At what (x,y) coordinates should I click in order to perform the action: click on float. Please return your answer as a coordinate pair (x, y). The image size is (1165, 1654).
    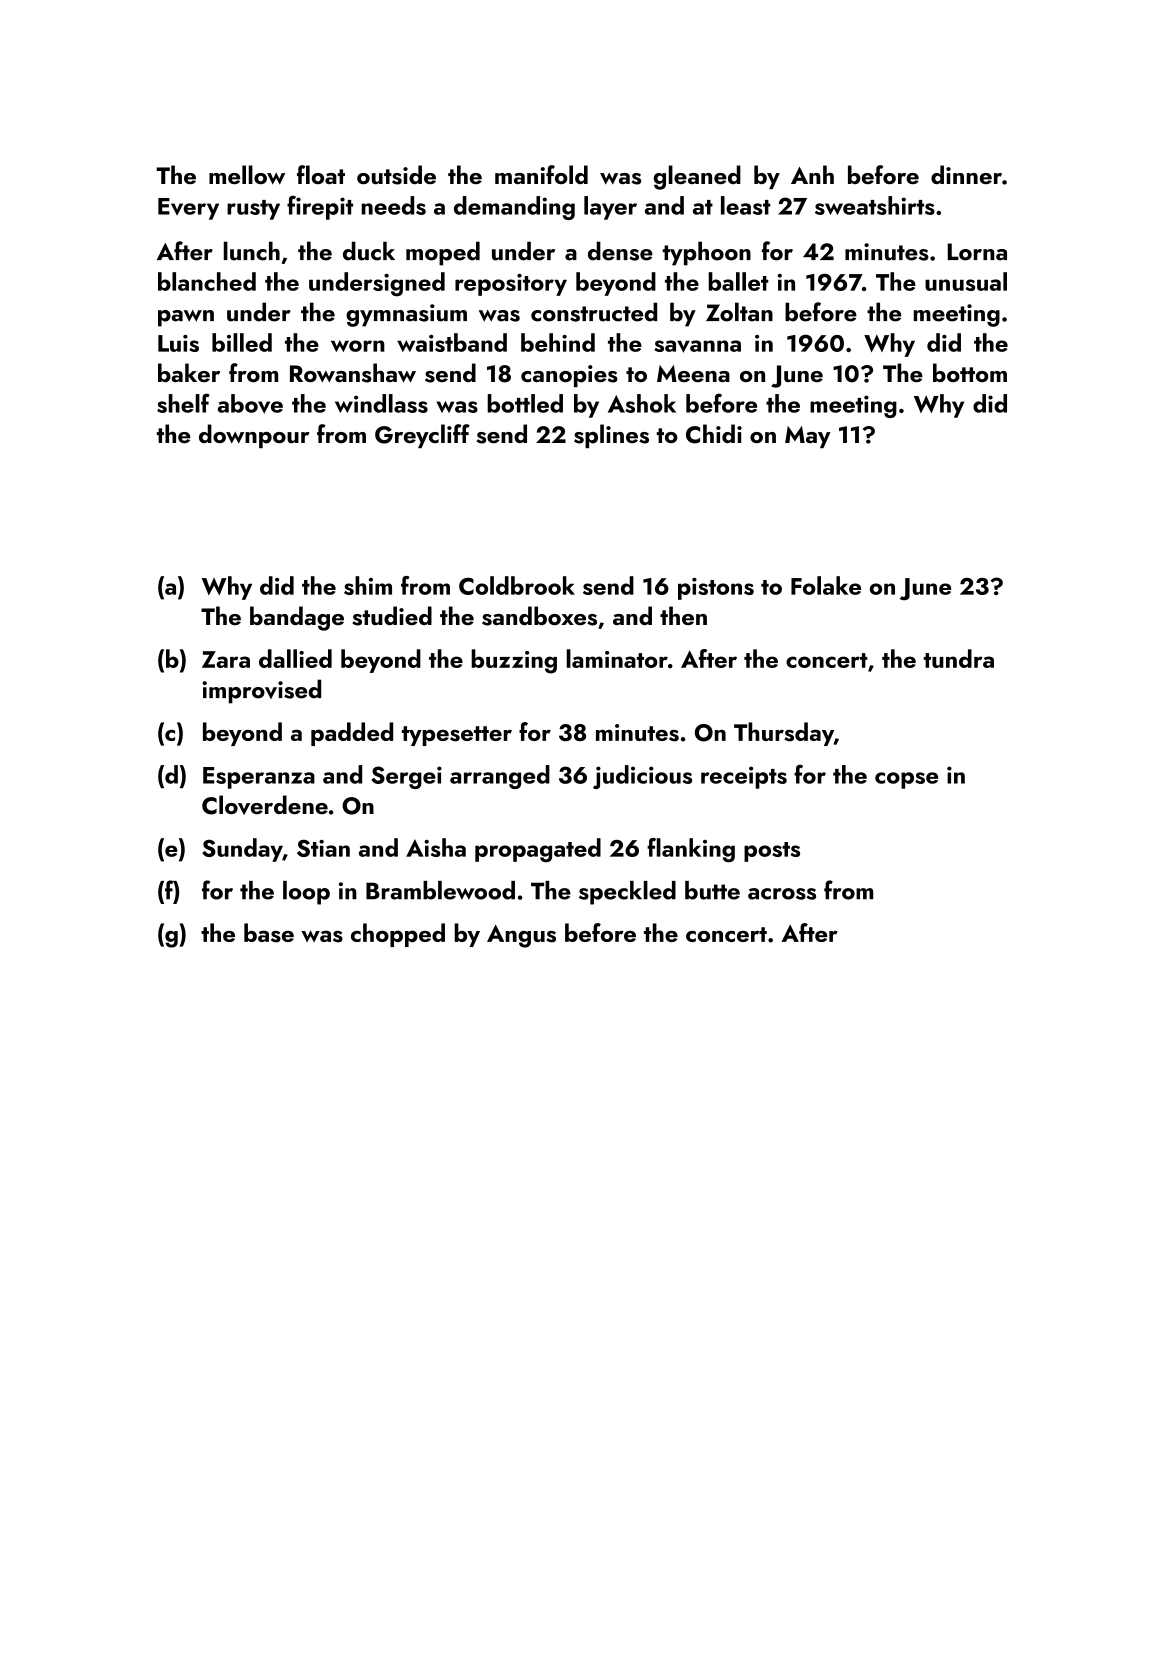
    Looking at the image, I should click on (321, 174).
